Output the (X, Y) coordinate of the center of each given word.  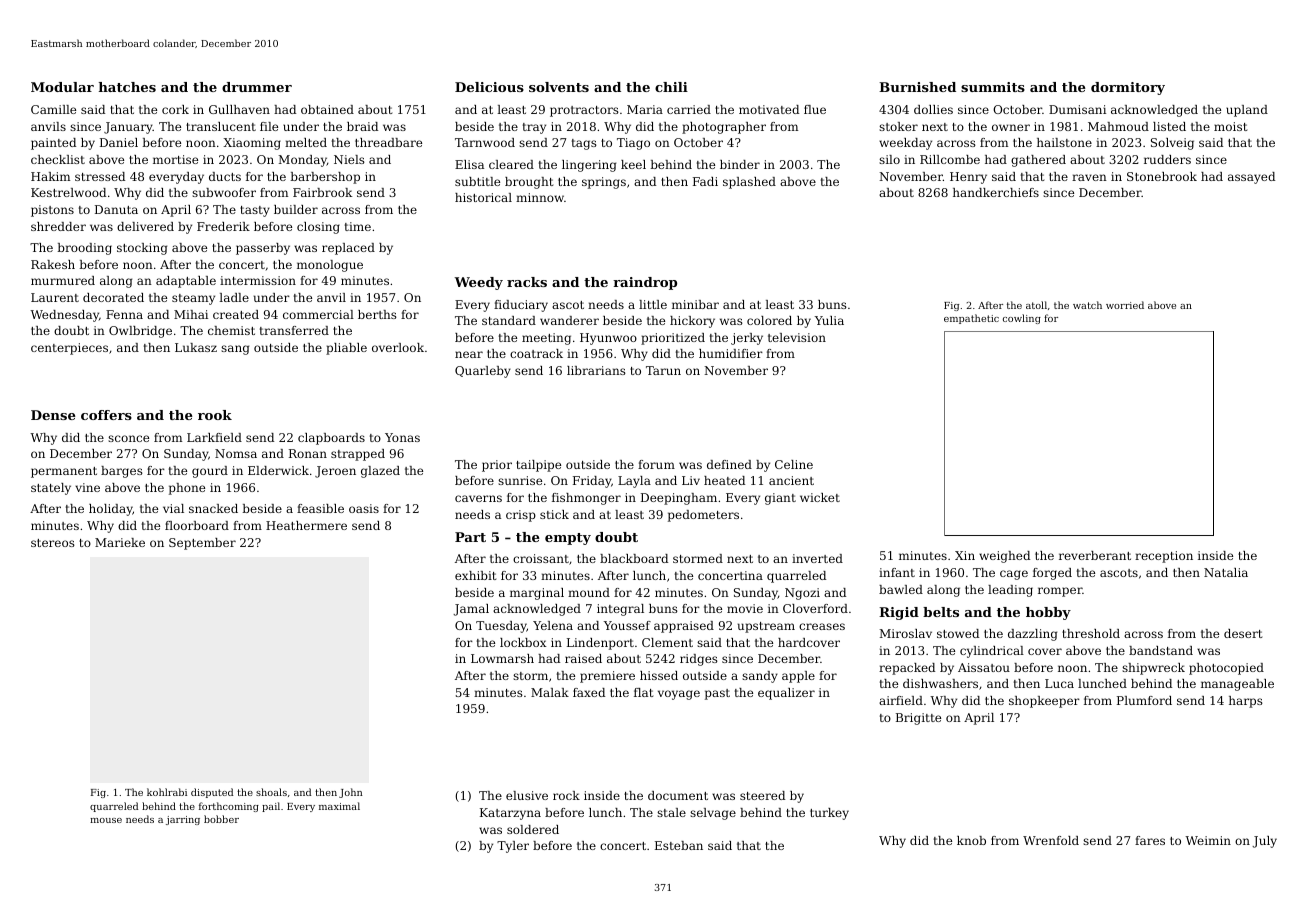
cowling (1022, 319)
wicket (820, 497)
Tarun (663, 370)
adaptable (186, 282)
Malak (550, 692)
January (128, 128)
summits (993, 87)
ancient (791, 480)
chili (671, 87)
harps (1246, 702)
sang (235, 350)
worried (1125, 305)
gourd (210, 472)
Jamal (471, 610)
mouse (106, 820)
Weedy (479, 283)
